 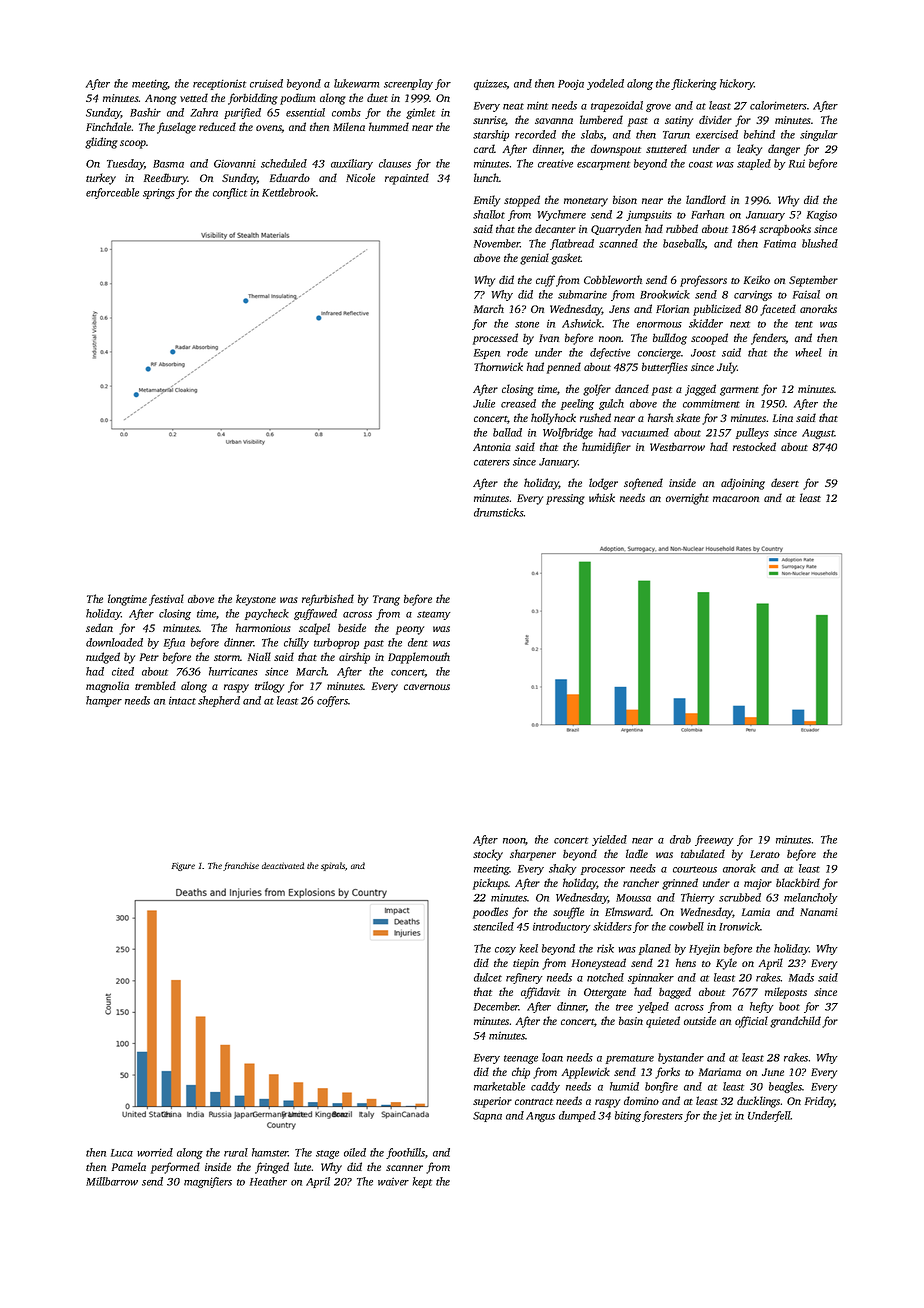 What do you see at coordinates (758, 1102) in the screenshot?
I see `ducklings` at bounding box center [758, 1102].
